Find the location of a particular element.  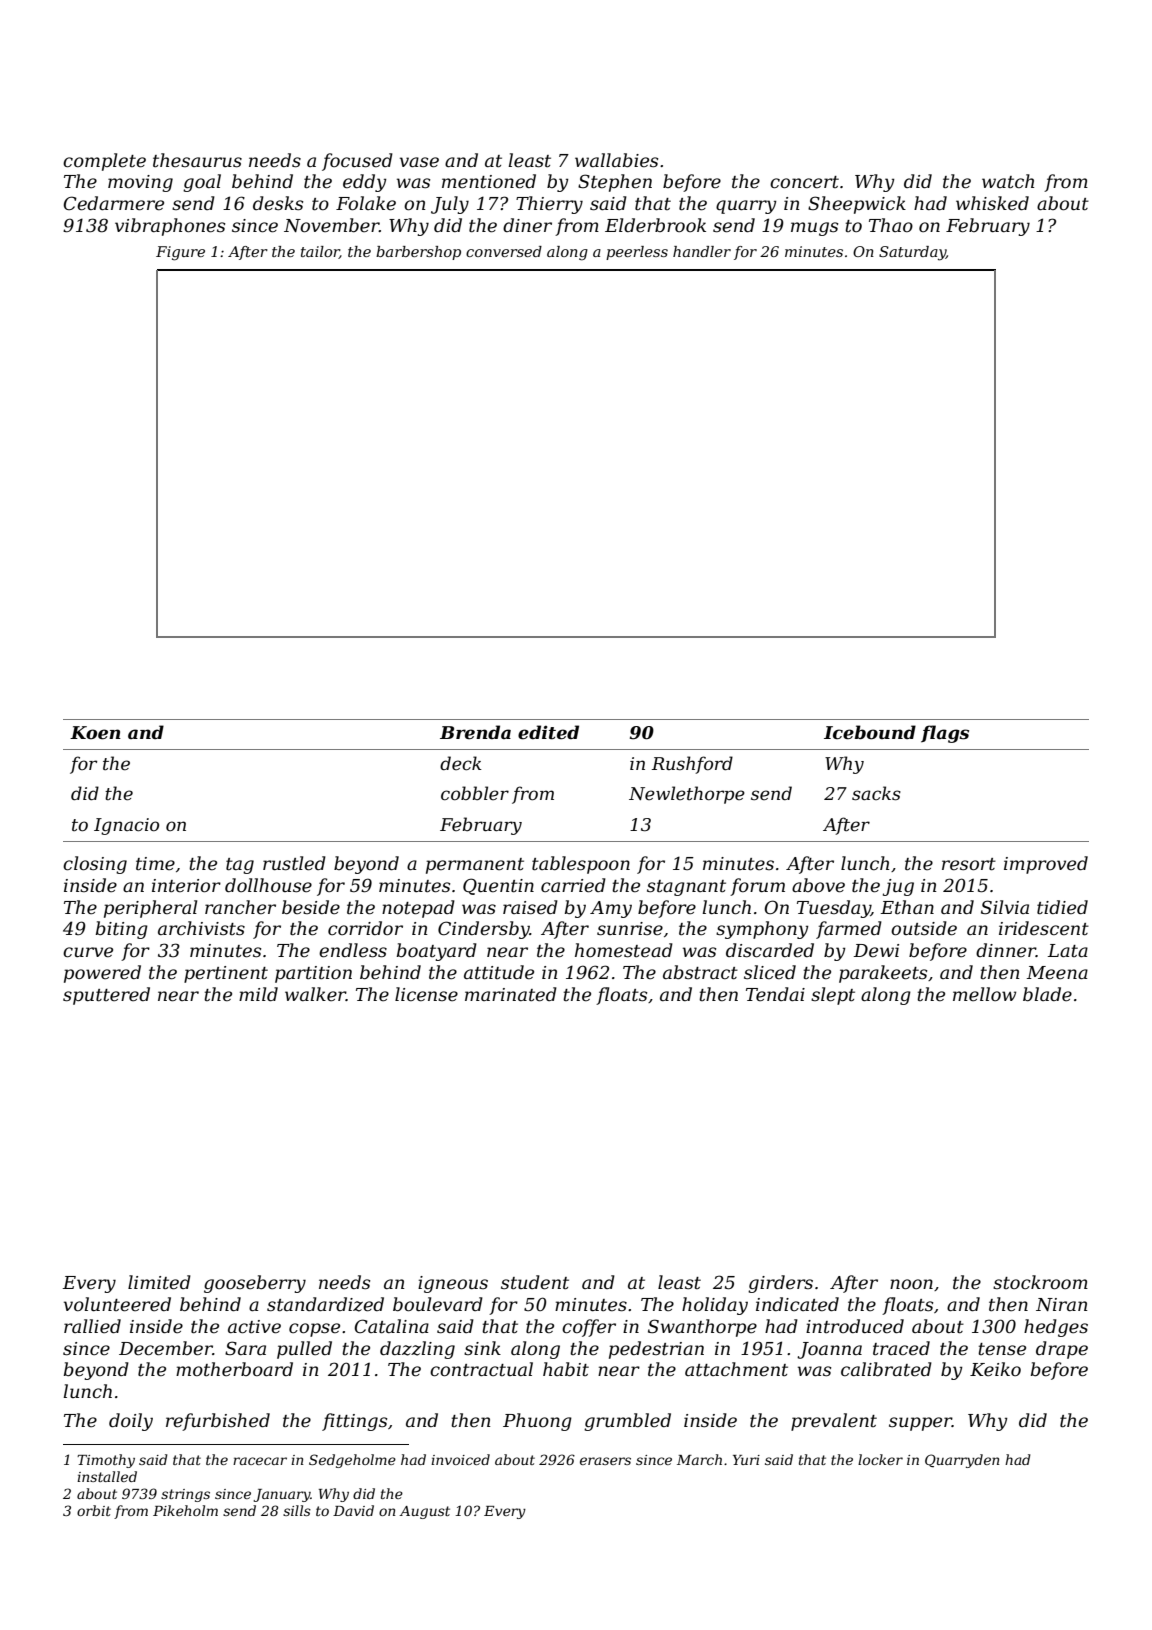

Icebound is located at coordinates (870, 732).
